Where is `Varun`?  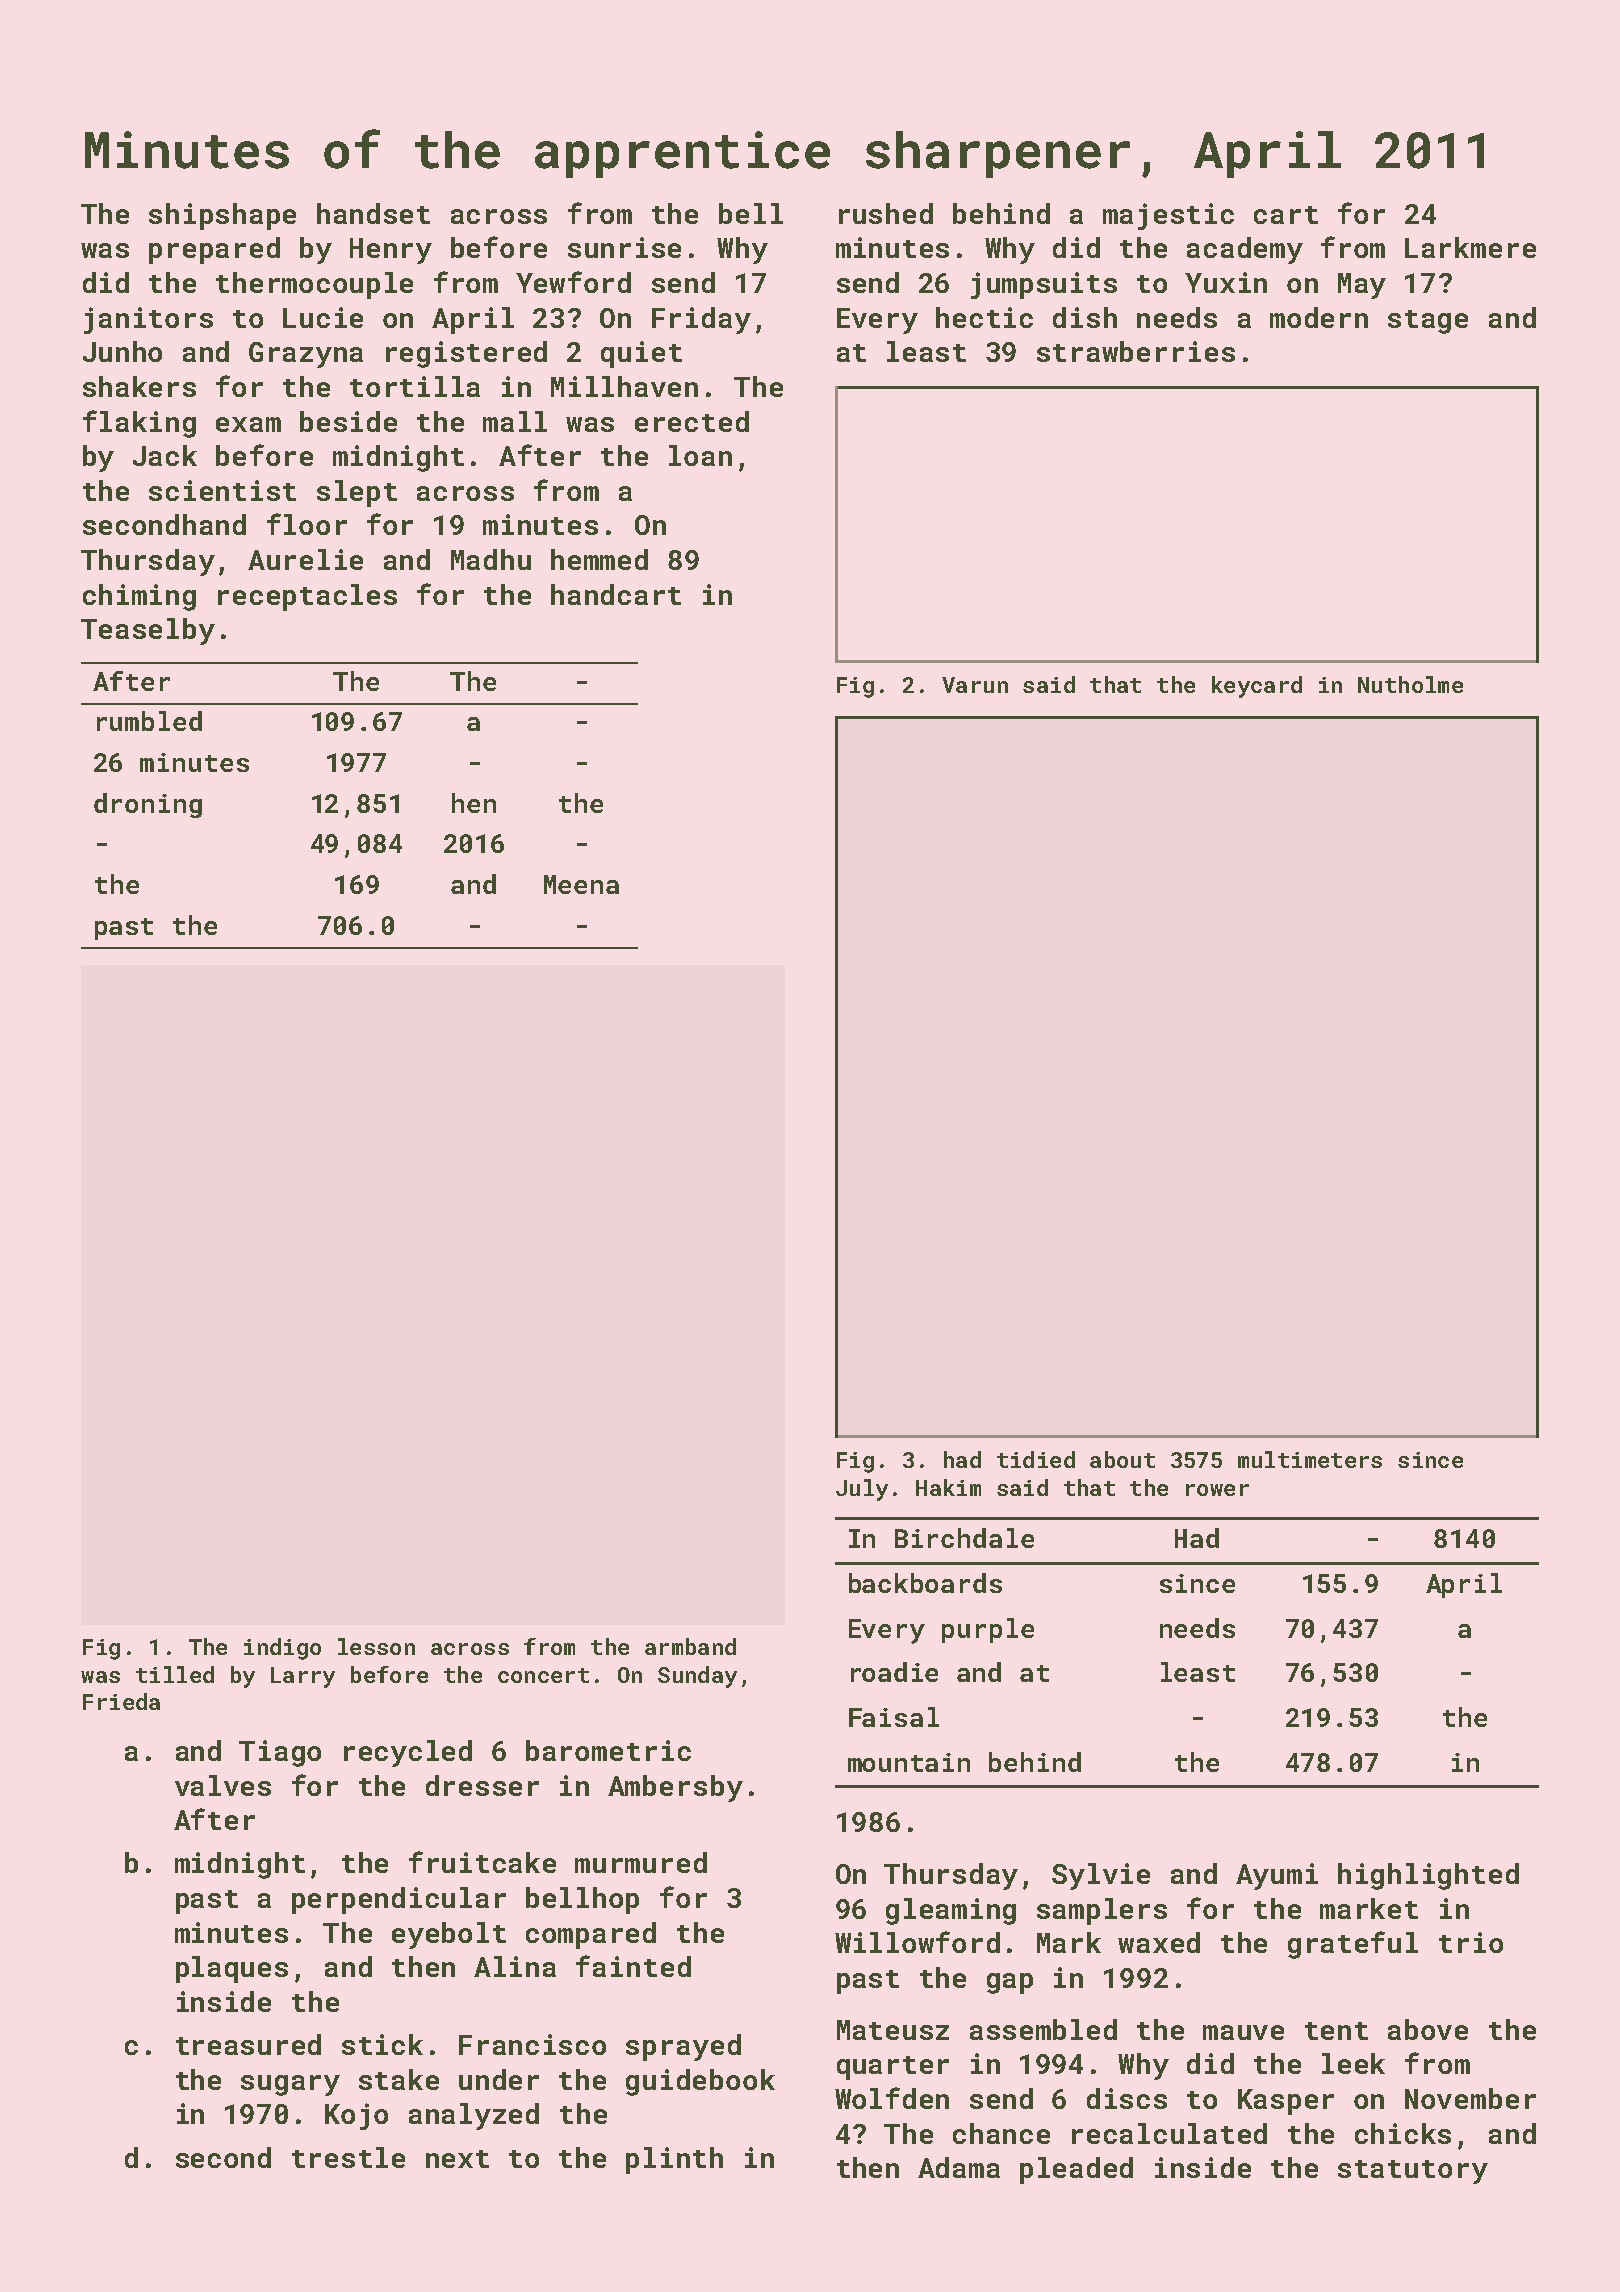 Varun is located at coordinates (975, 685).
